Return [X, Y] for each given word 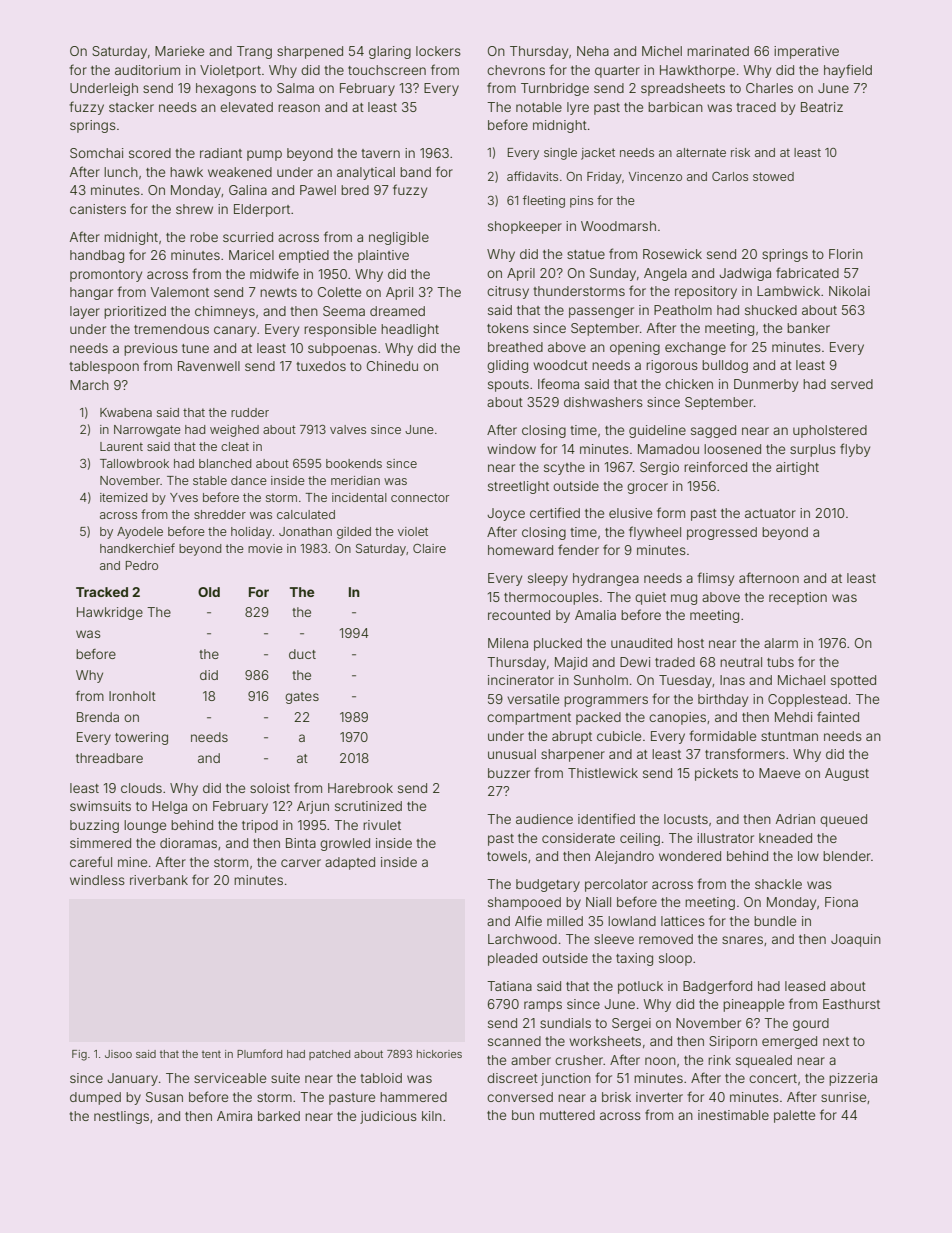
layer [85, 312]
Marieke [179, 51]
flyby [855, 450]
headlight [410, 330]
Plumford [259, 1053]
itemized [123, 497]
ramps [543, 1006]
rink [719, 1060]
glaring [390, 52]
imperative [806, 52]
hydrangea [606, 579]
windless [97, 880]
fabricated [807, 272]
